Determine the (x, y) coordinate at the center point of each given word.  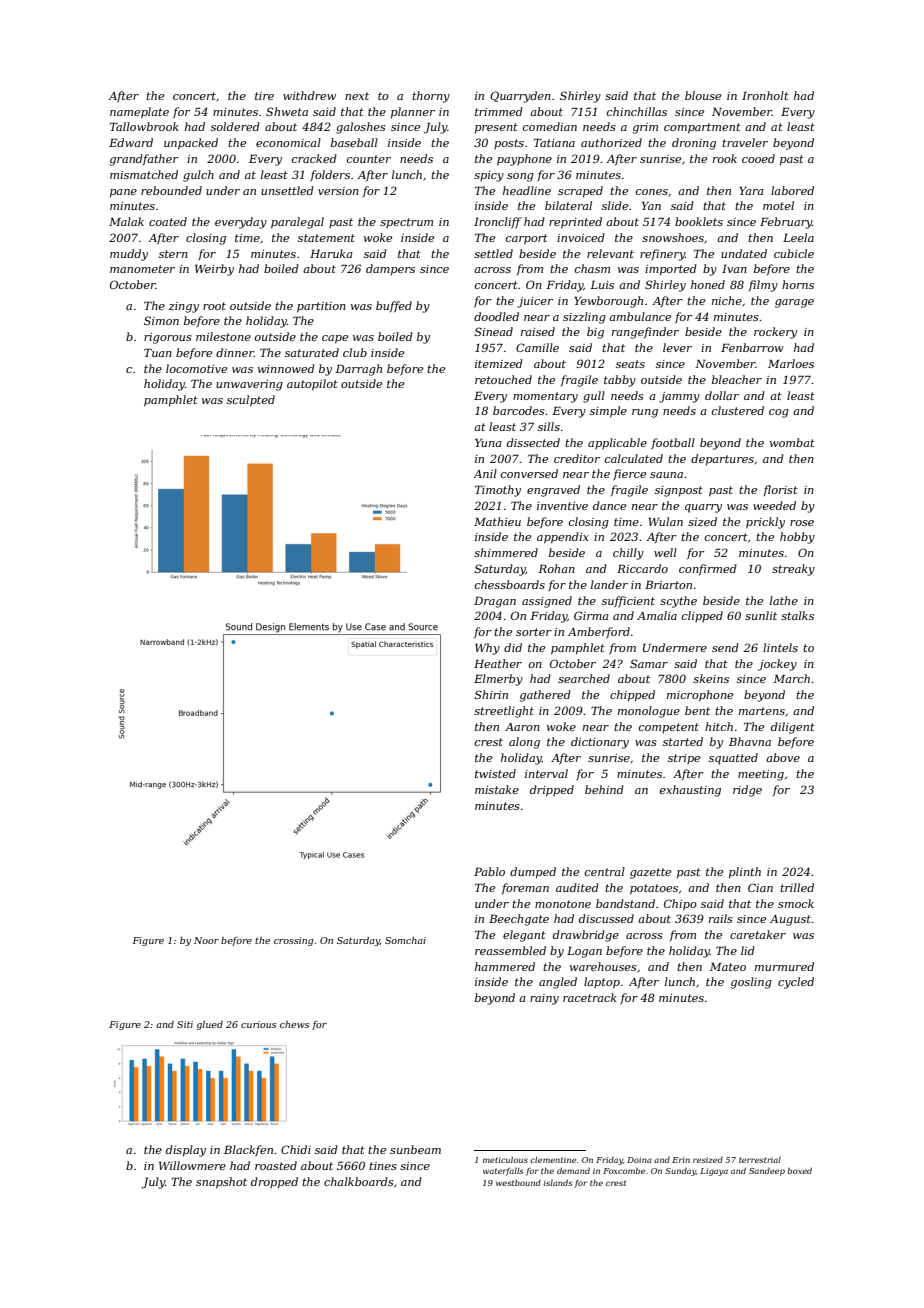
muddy (129, 255)
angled (558, 983)
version (338, 191)
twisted (495, 773)
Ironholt (765, 95)
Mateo (728, 967)
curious (258, 1024)
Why (487, 649)
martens (762, 711)
